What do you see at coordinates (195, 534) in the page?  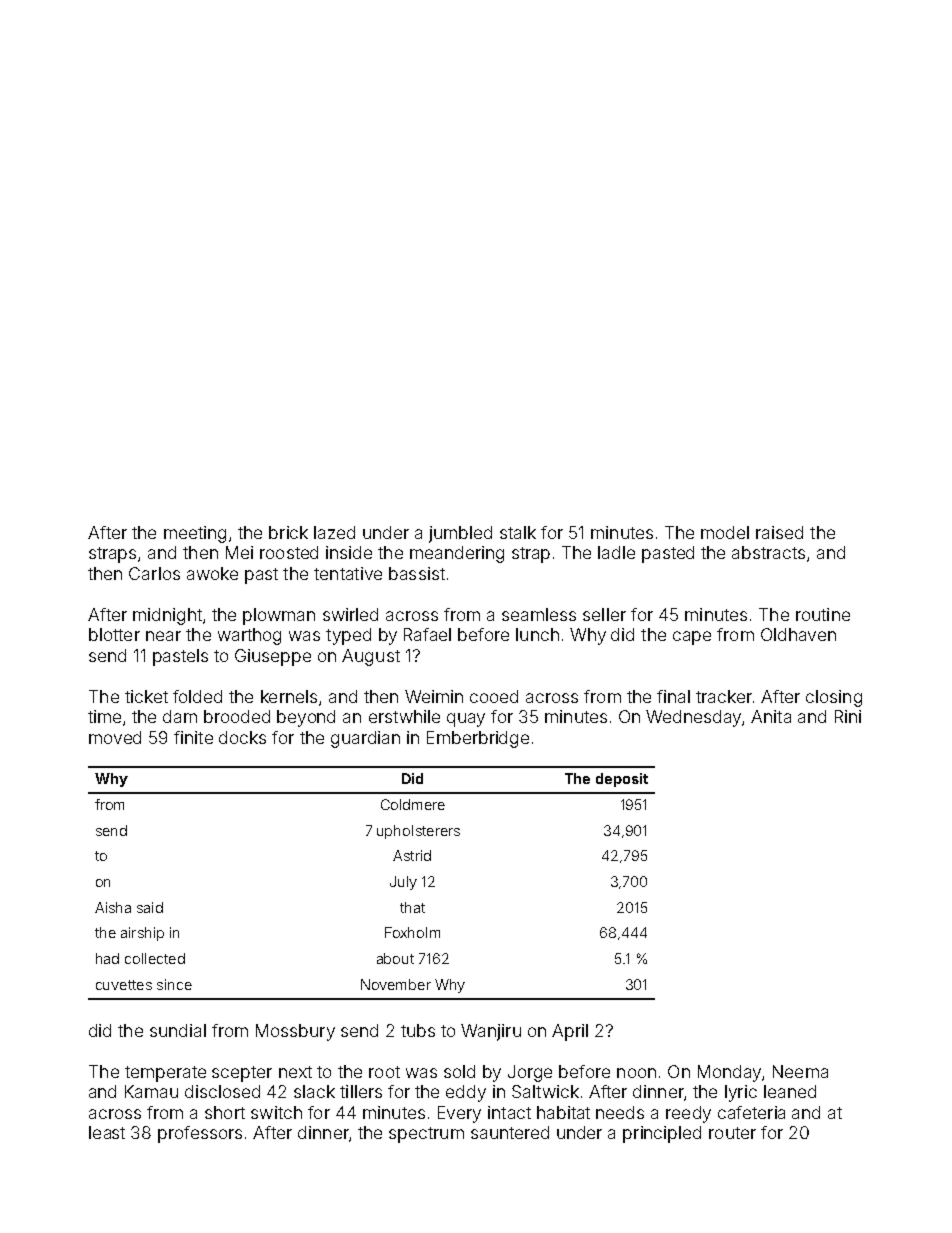 I see `meeting` at bounding box center [195, 534].
